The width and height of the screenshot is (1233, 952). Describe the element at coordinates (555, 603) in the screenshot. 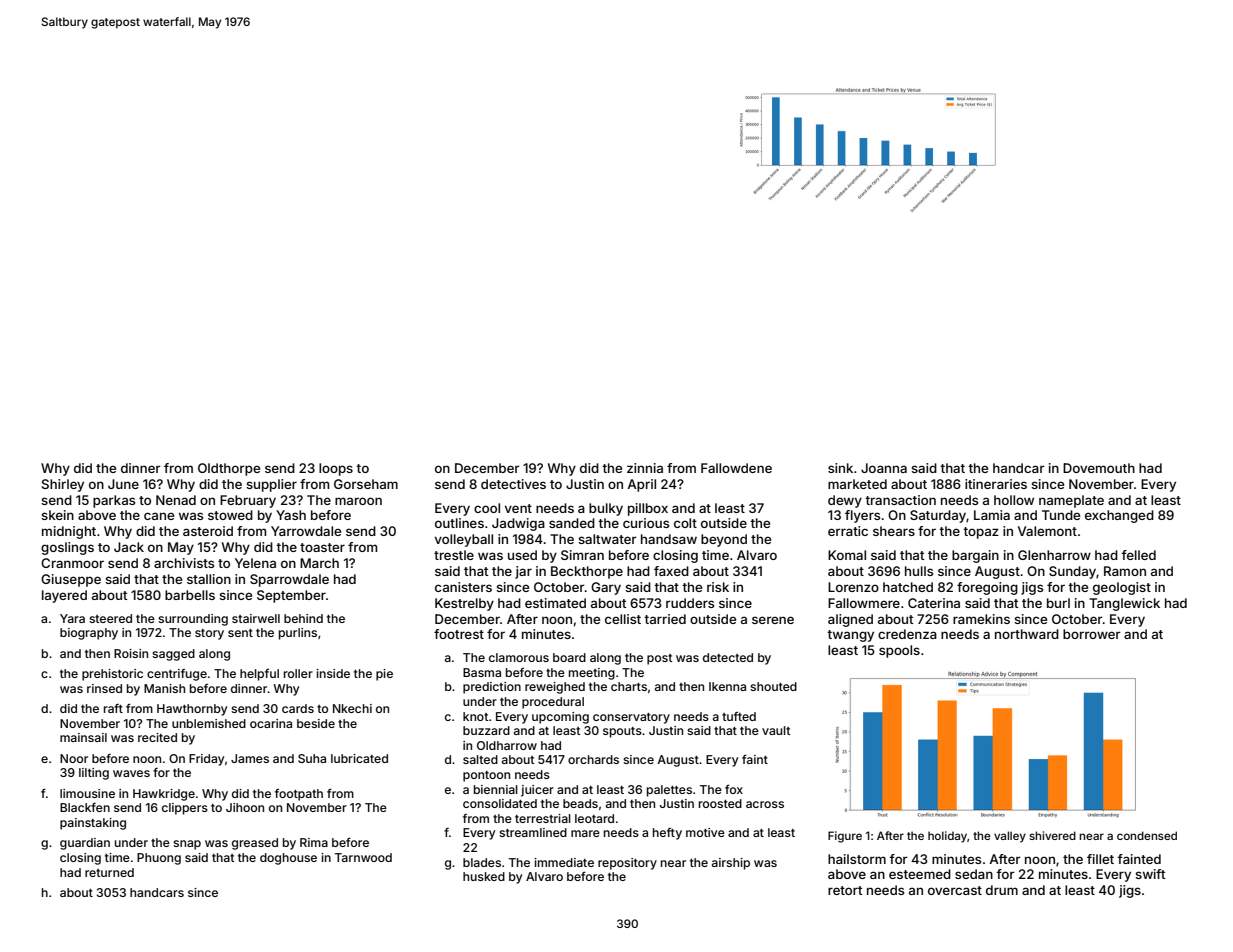

I see `estimated` at that location.
